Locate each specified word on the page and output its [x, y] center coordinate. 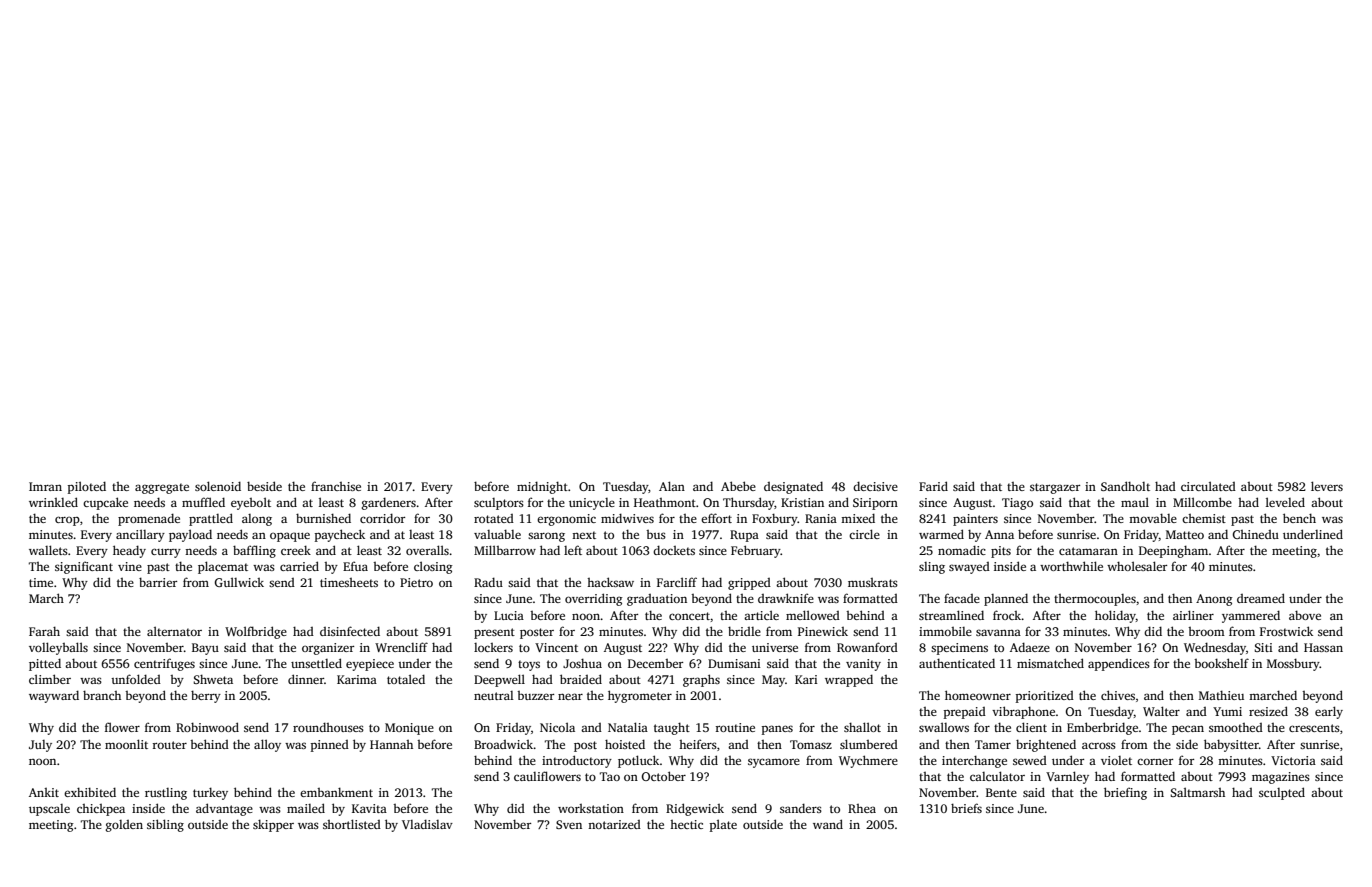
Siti [1263, 647]
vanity [863, 665]
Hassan [1323, 647]
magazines [1281, 778]
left [573, 550]
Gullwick [239, 582]
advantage [224, 809]
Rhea [862, 808]
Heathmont [665, 502]
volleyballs [58, 648]
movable [1153, 518]
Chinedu [1255, 534]
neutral [494, 695]
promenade [149, 519]
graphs [701, 680]
